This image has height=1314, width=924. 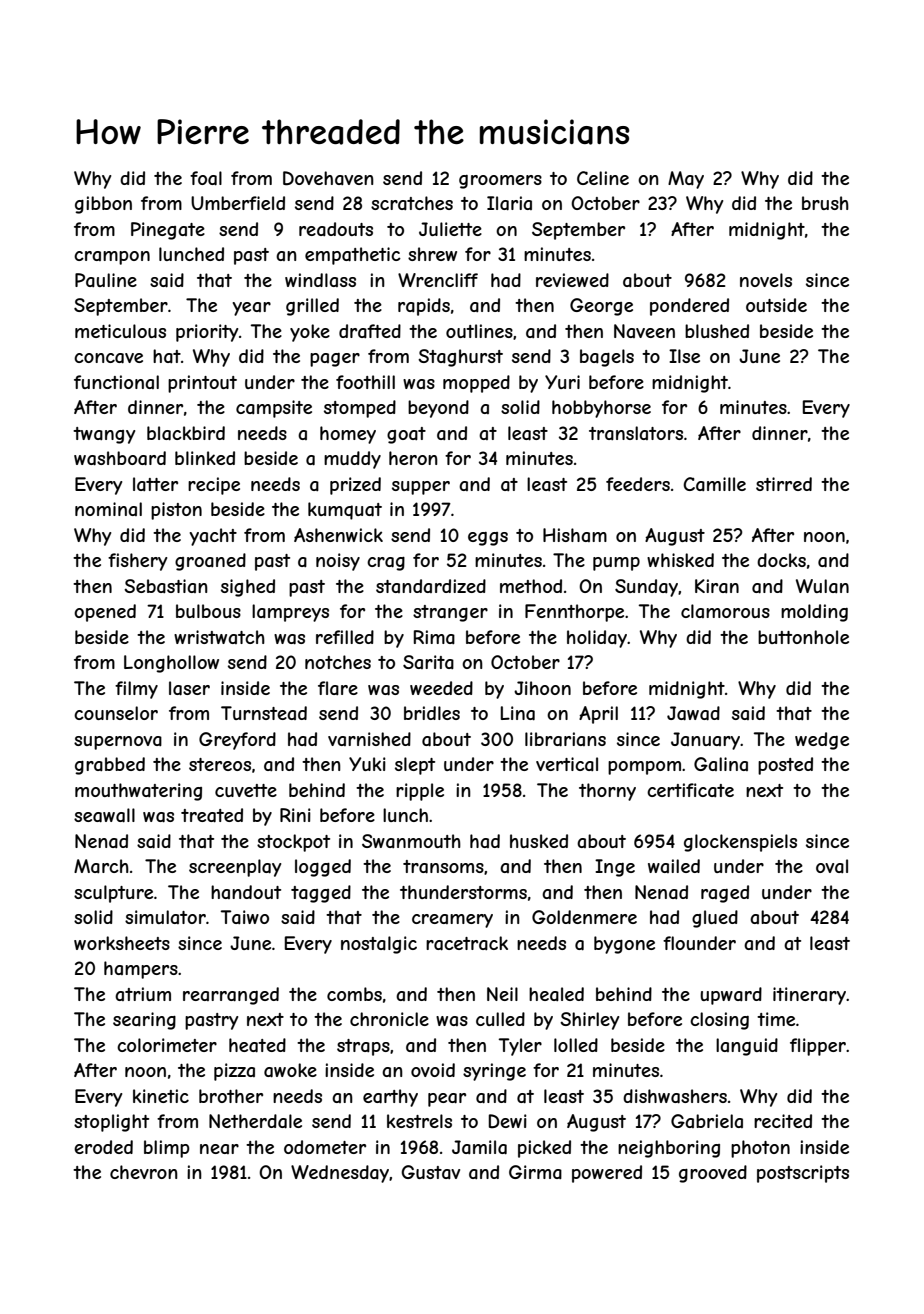 I want to click on outside, so click(x=776, y=305).
